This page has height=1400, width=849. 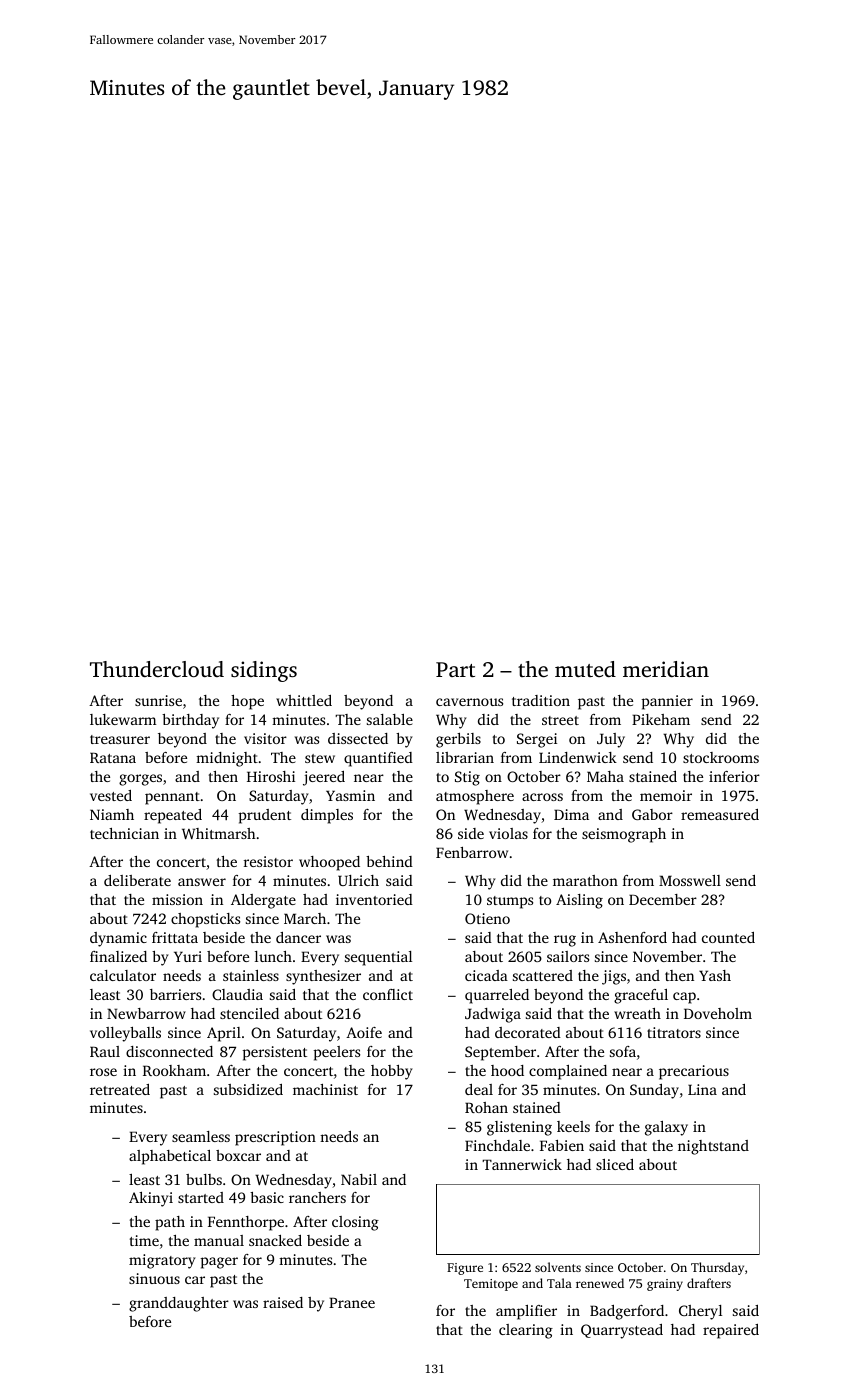 I want to click on repaired, so click(x=731, y=1331).
